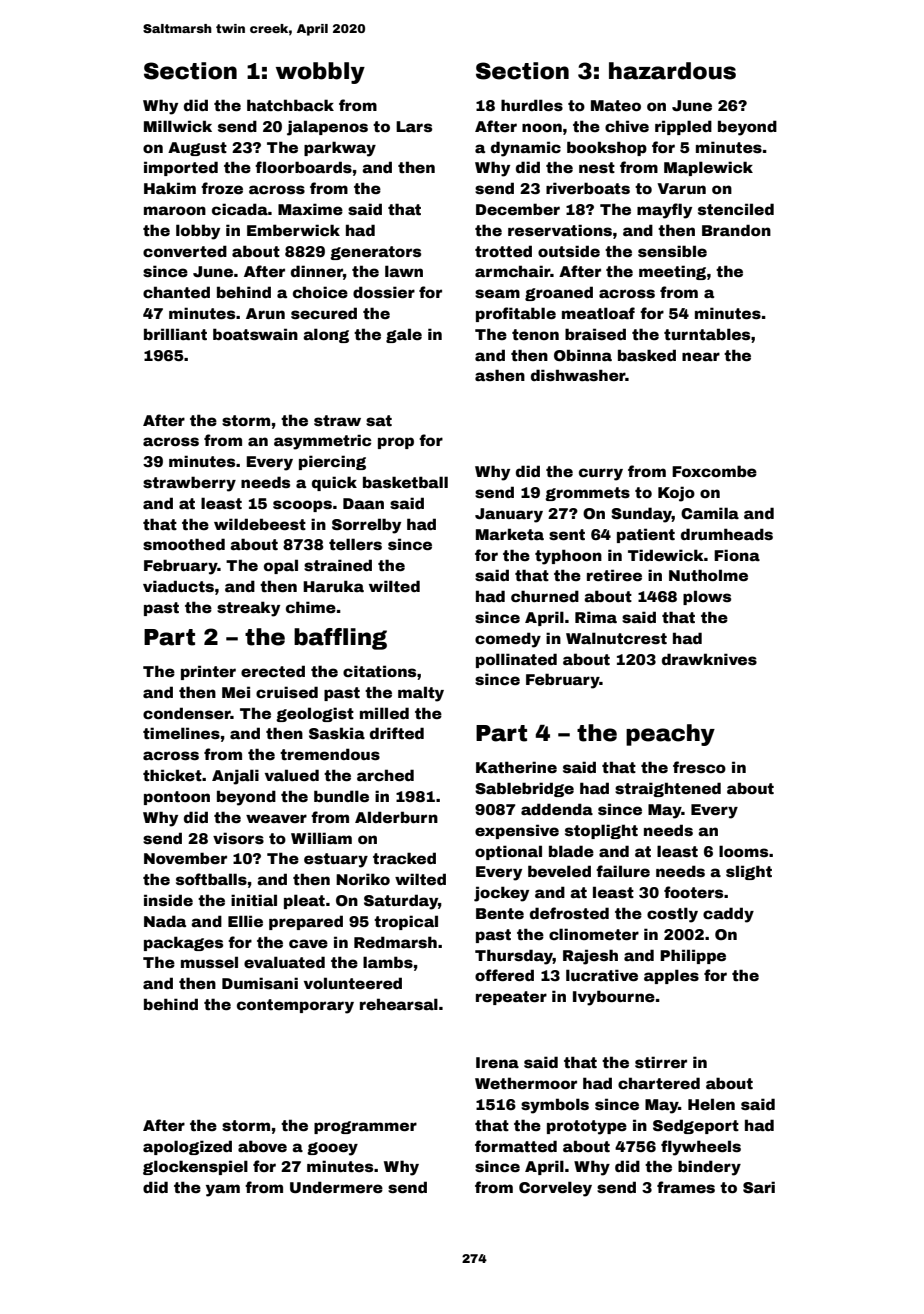 This image has height=1314, width=924. Describe the element at coordinates (178, 126) in the image. I see `Millwick` at that location.
